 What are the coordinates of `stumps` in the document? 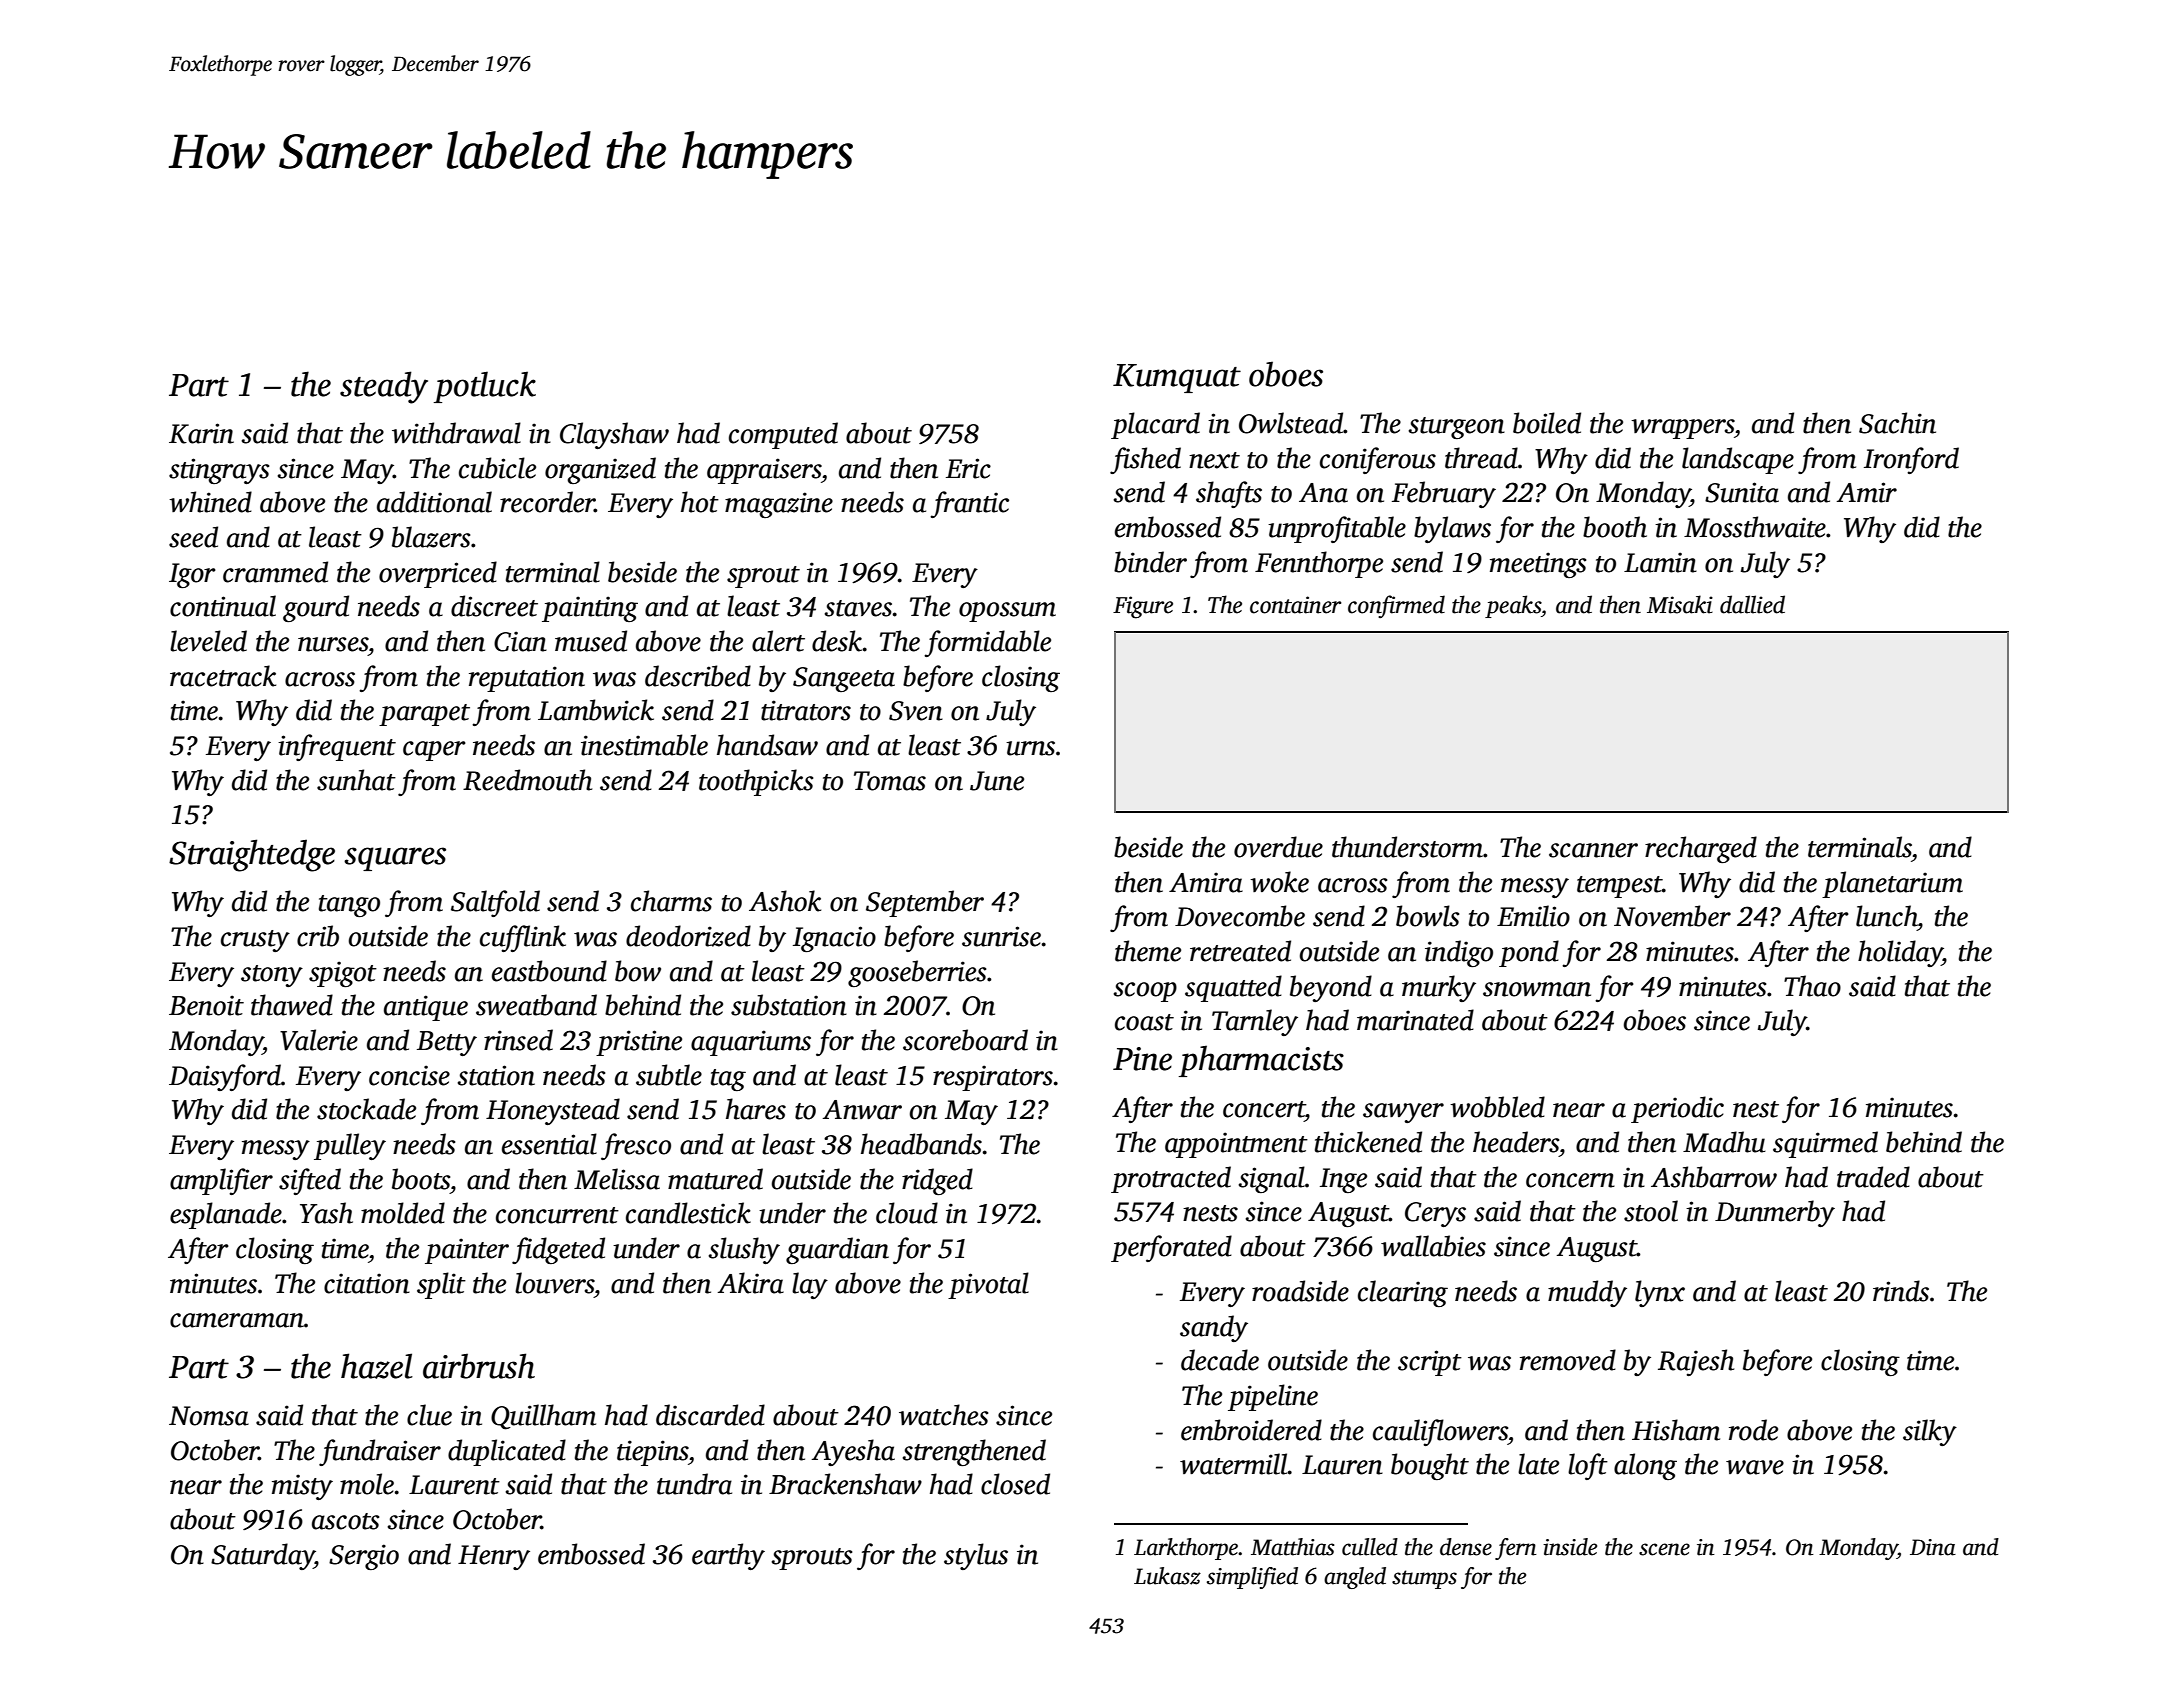 It's located at (1424, 1579).
